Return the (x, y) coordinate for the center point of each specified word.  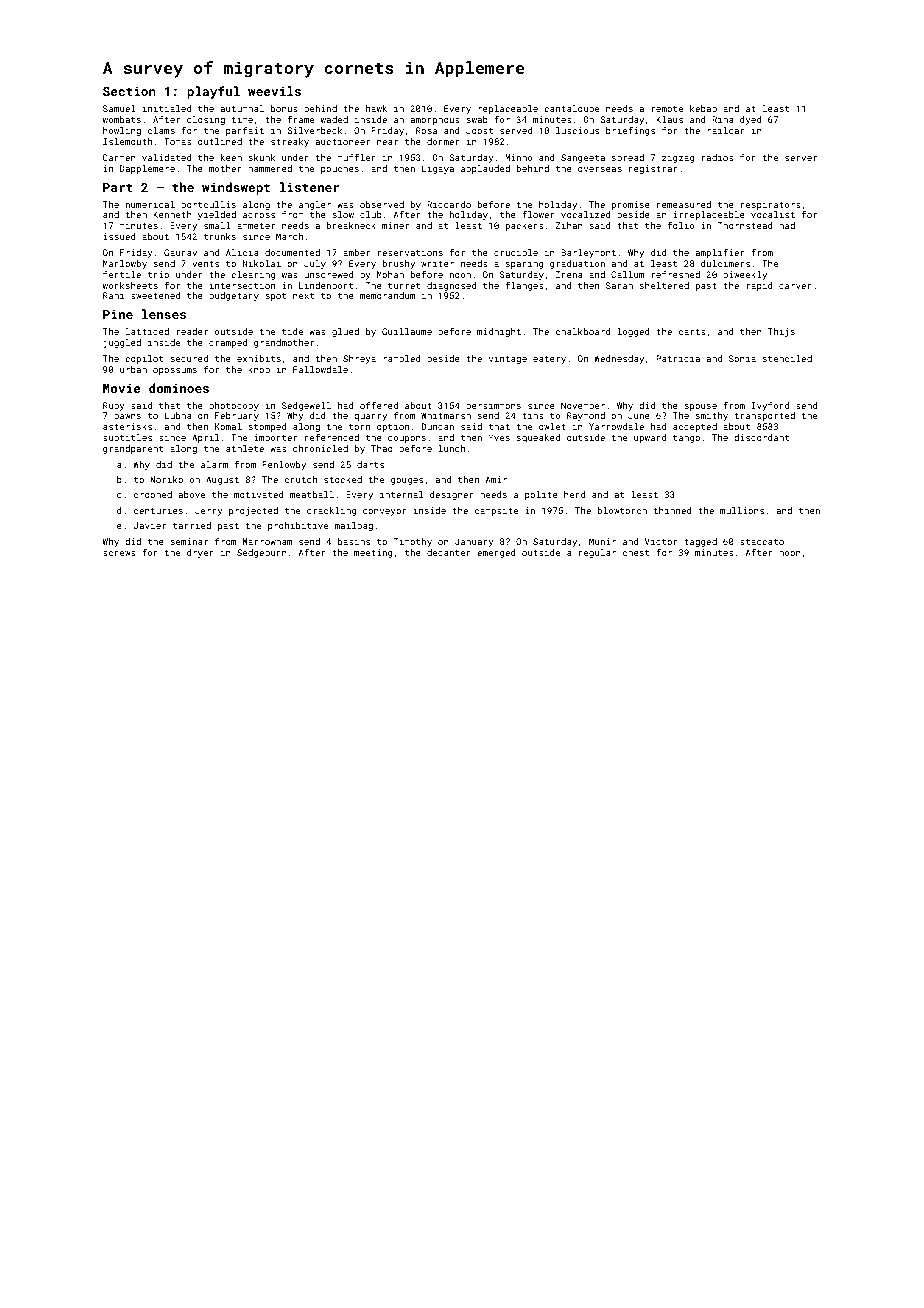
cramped (228, 343)
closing (206, 120)
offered (379, 405)
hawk (376, 108)
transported (765, 416)
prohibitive (298, 526)
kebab (703, 108)
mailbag (354, 526)
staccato (762, 542)
